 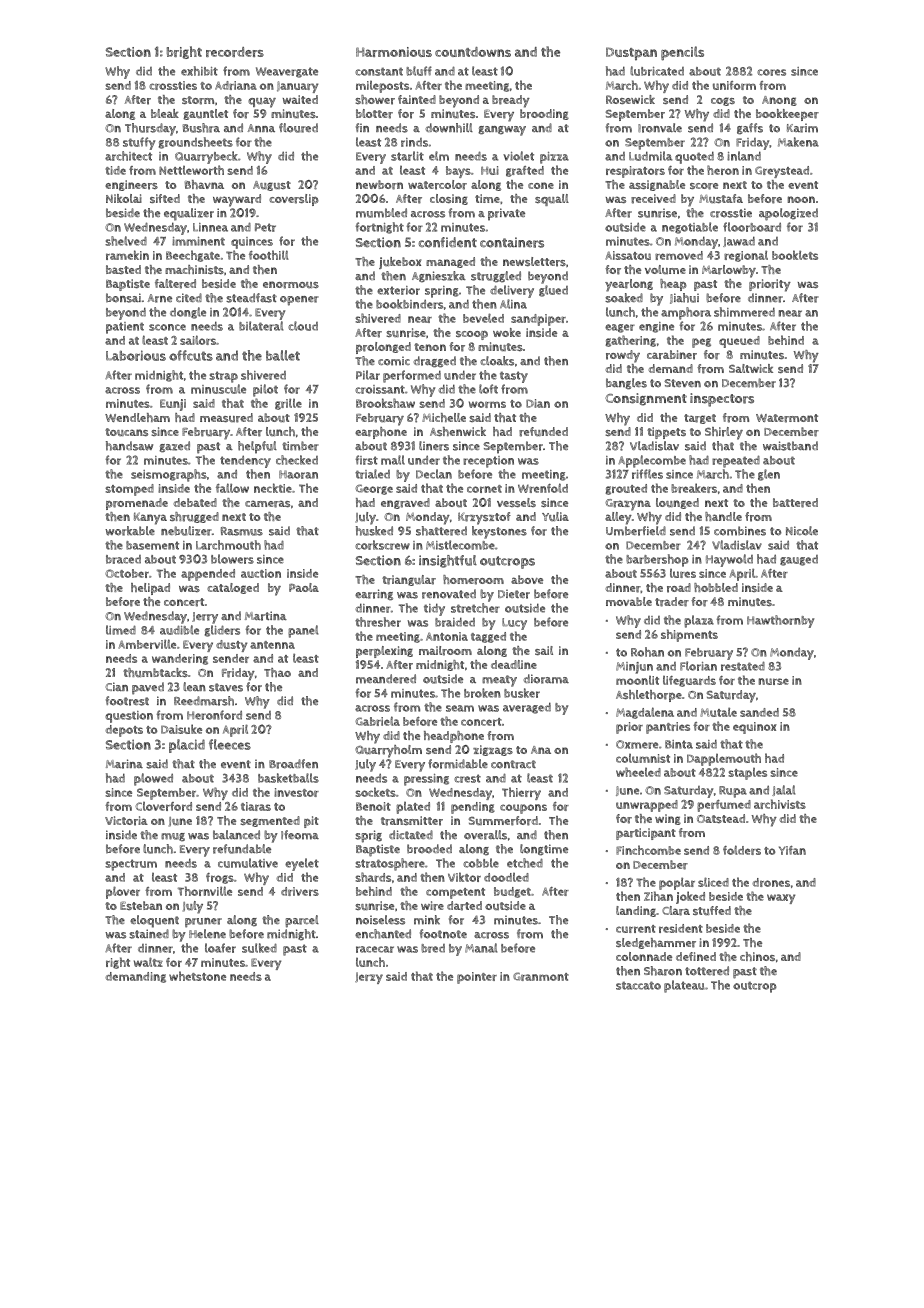 What do you see at coordinates (251, 298) in the page?
I see `steadfast` at bounding box center [251, 298].
